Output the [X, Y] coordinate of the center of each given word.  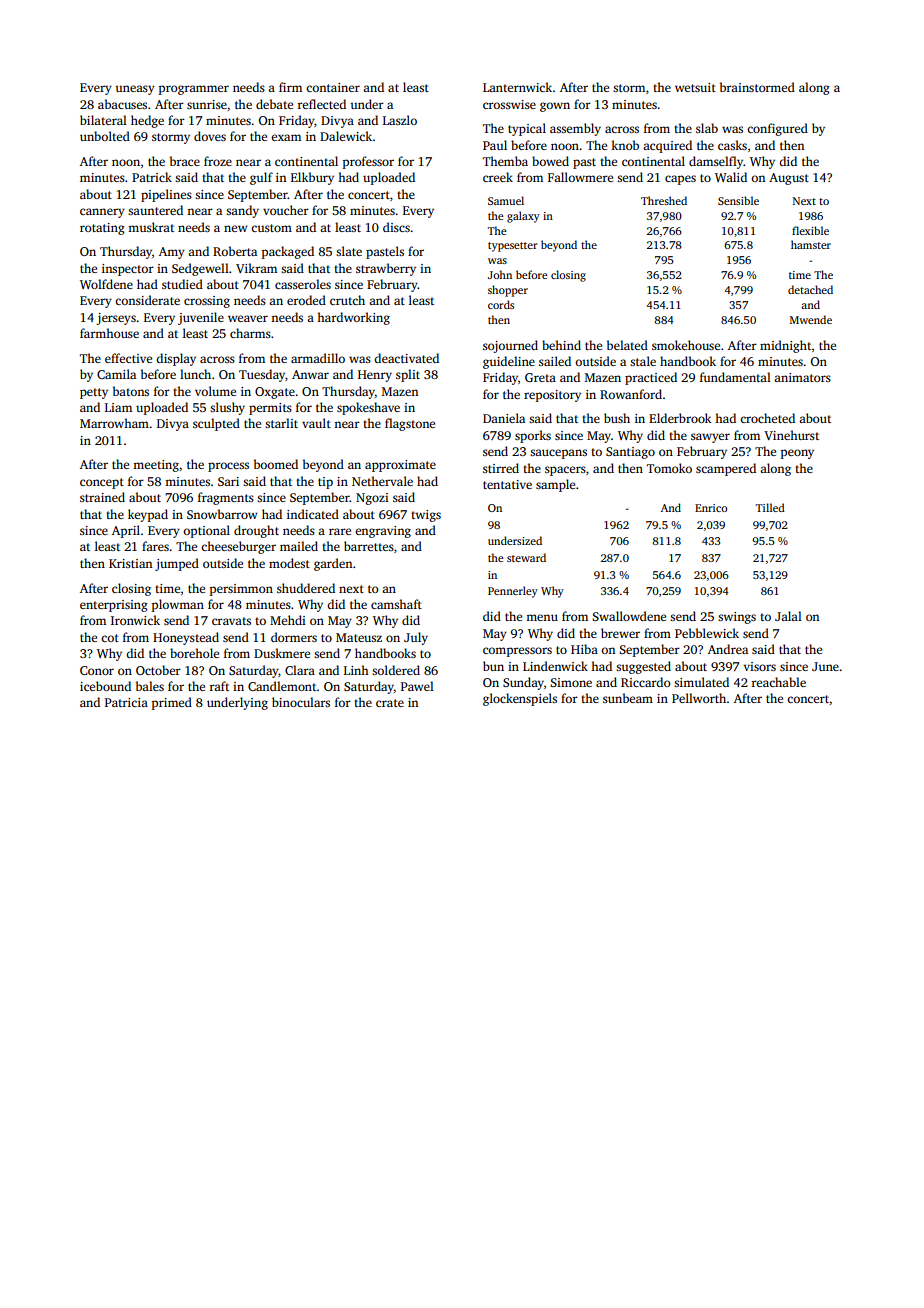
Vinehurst [791, 435]
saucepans [558, 454]
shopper [508, 291]
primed [172, 703]
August [789, 179]
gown [555, 107]
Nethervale [382, 481]
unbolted [105, 136]
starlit [281, 423]
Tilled [770, 507]
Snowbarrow [222, 514]
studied [182, 284]
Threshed [664, 200]
